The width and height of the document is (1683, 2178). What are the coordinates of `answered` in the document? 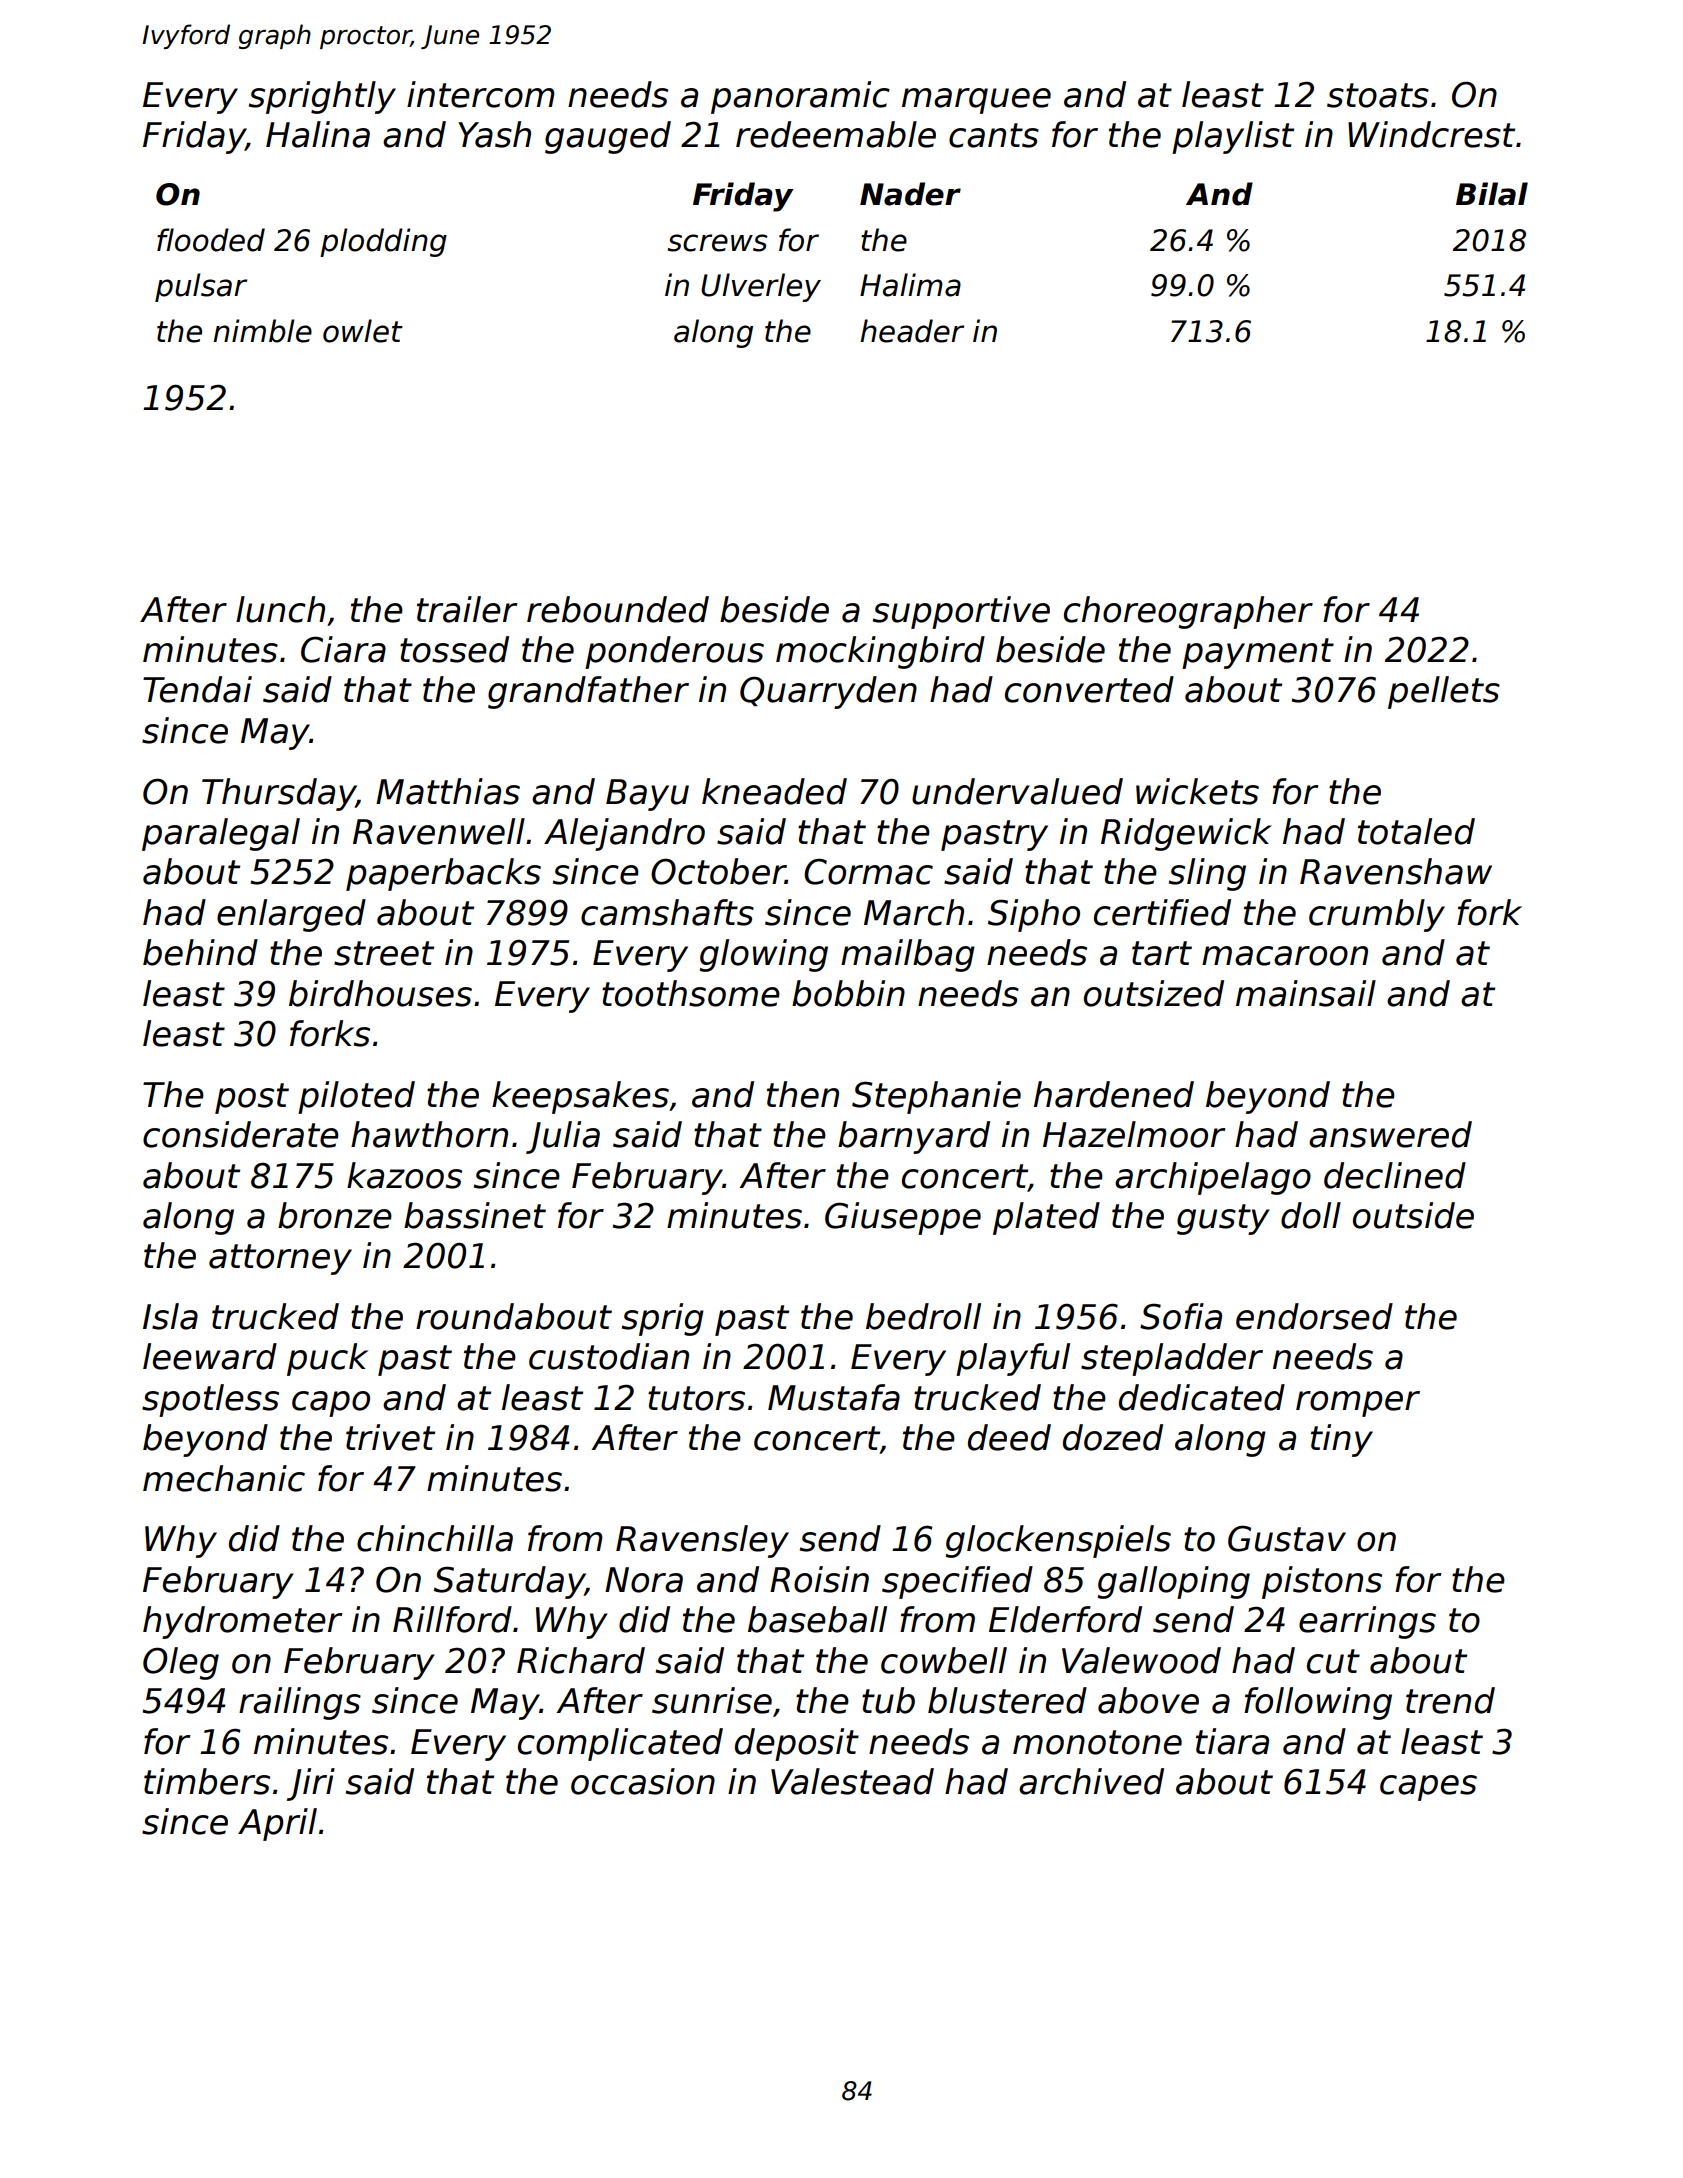 It's located at (1390, 1134).
